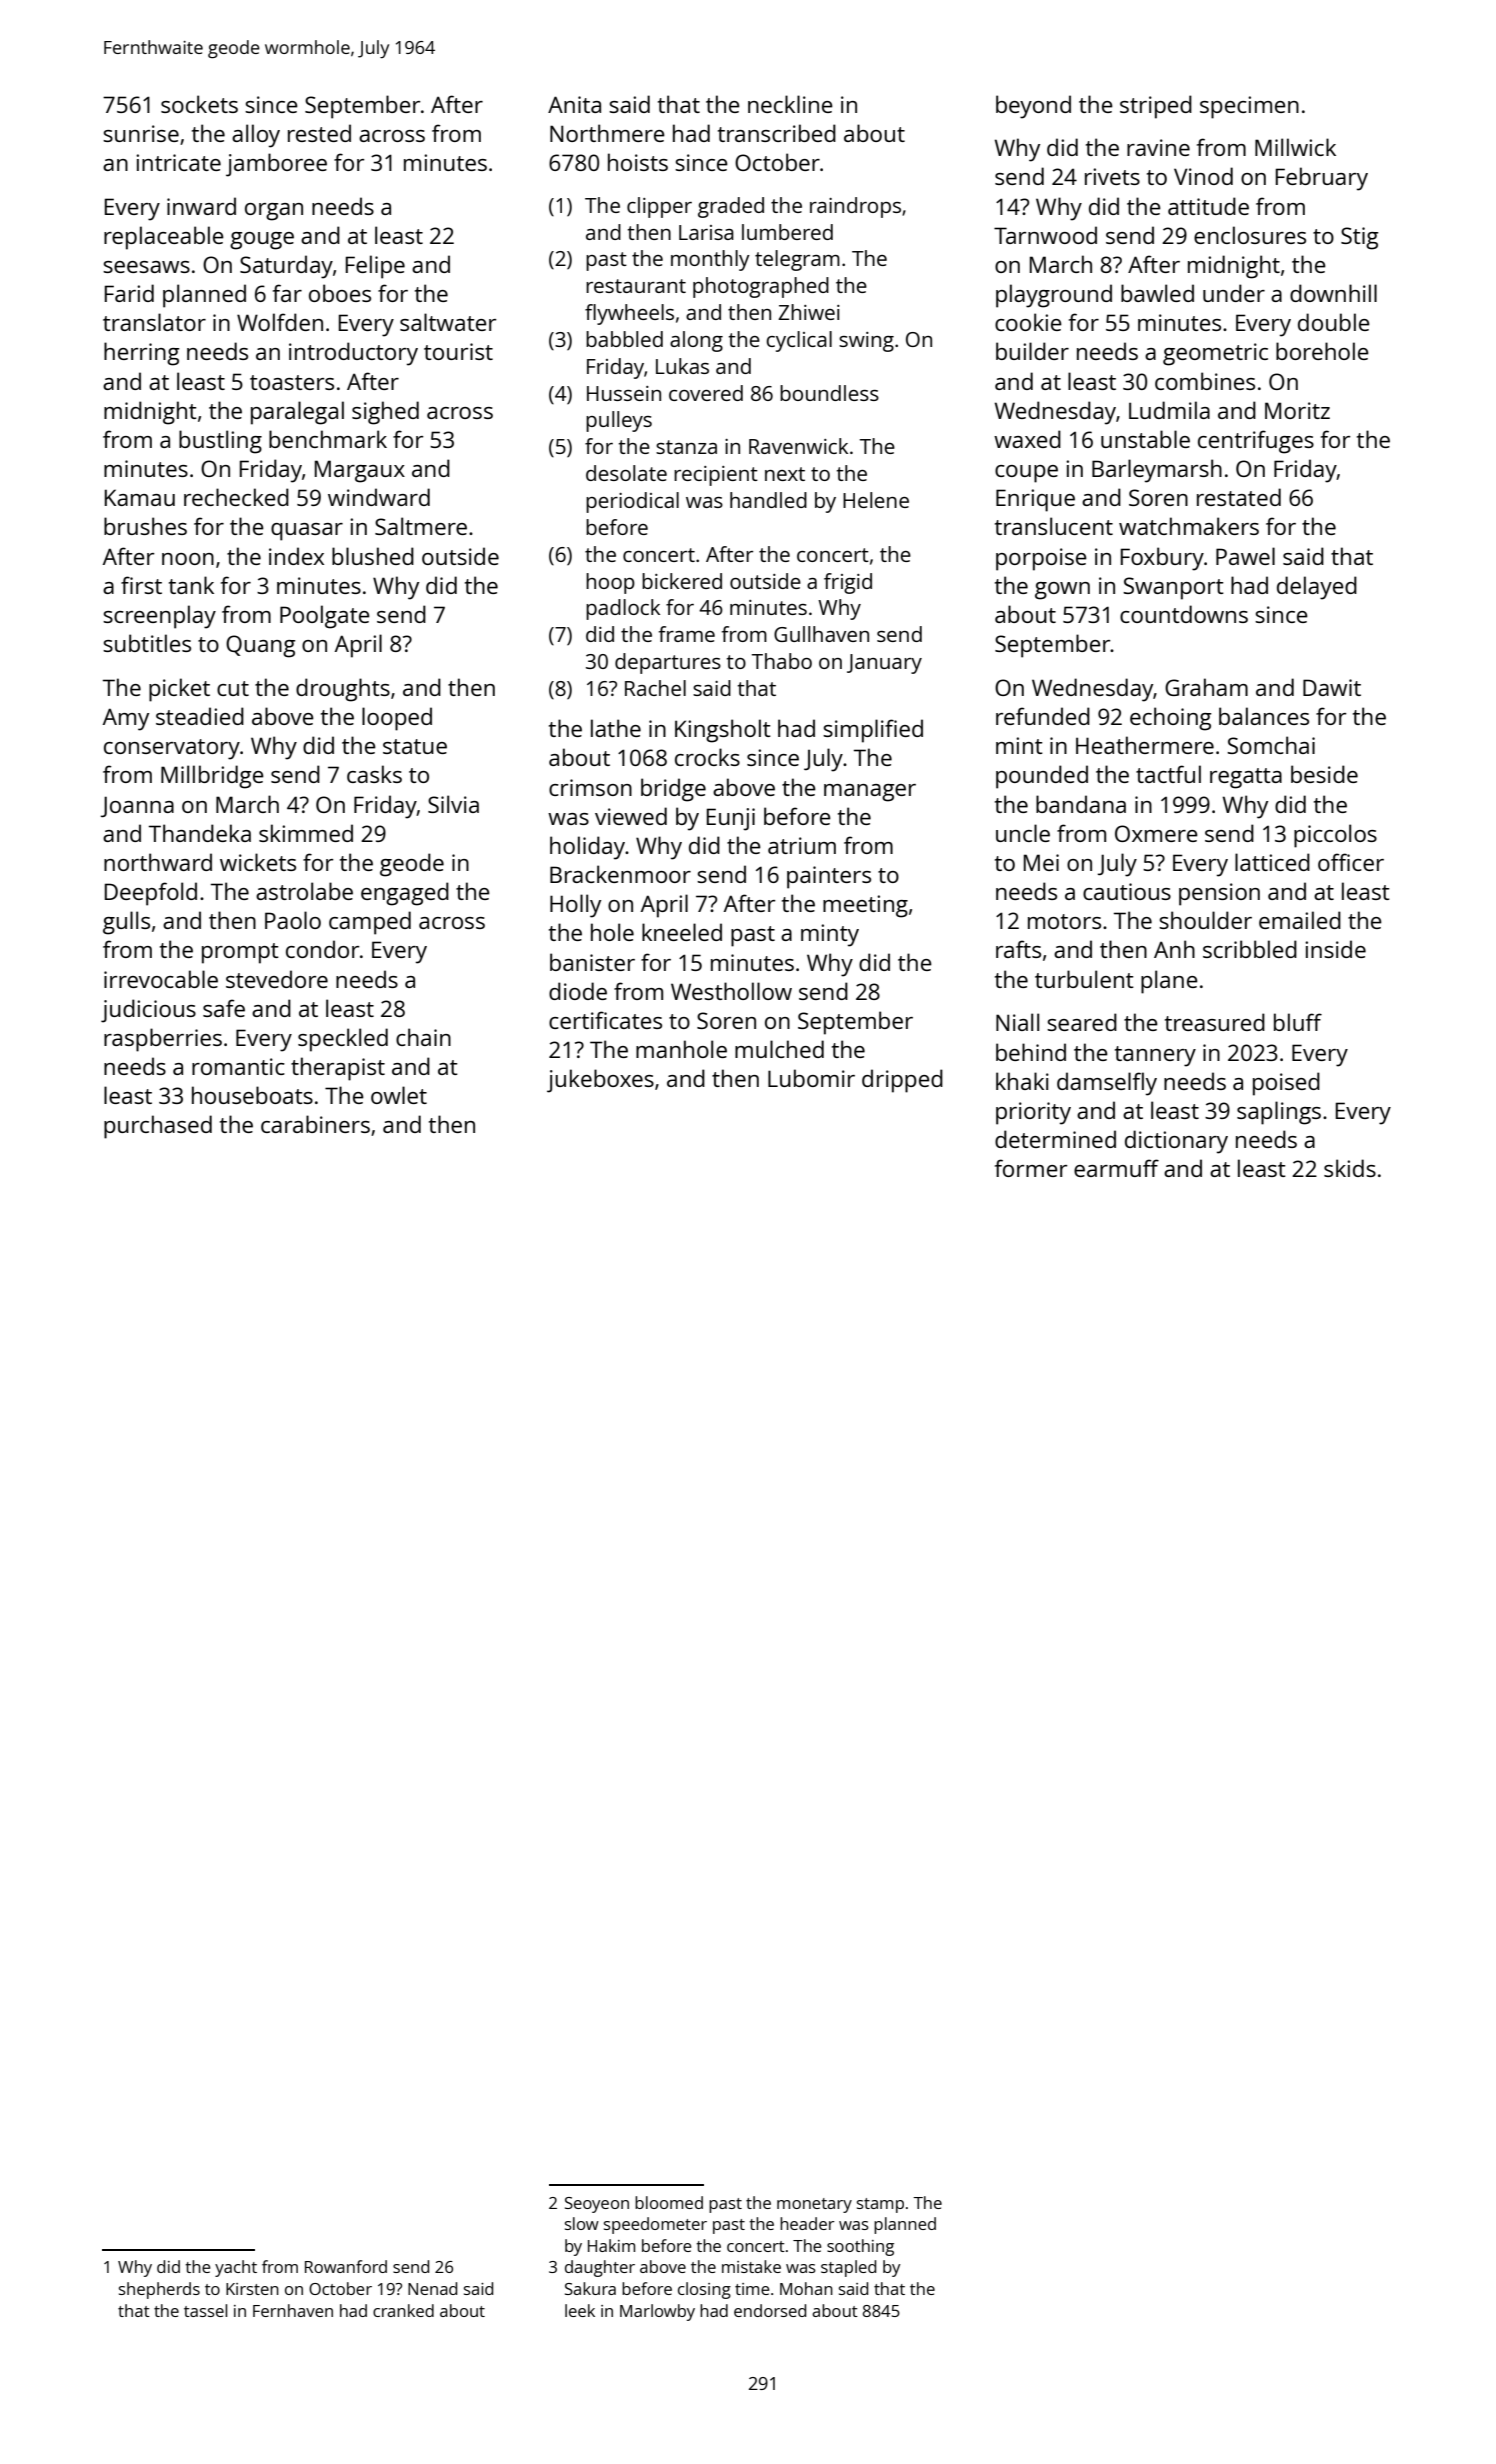 This image has width=1496, height=2464. What do you see at coordinates (770, 2310) in the image?
I see `endorsed` at bounding box center [770, 2310].
